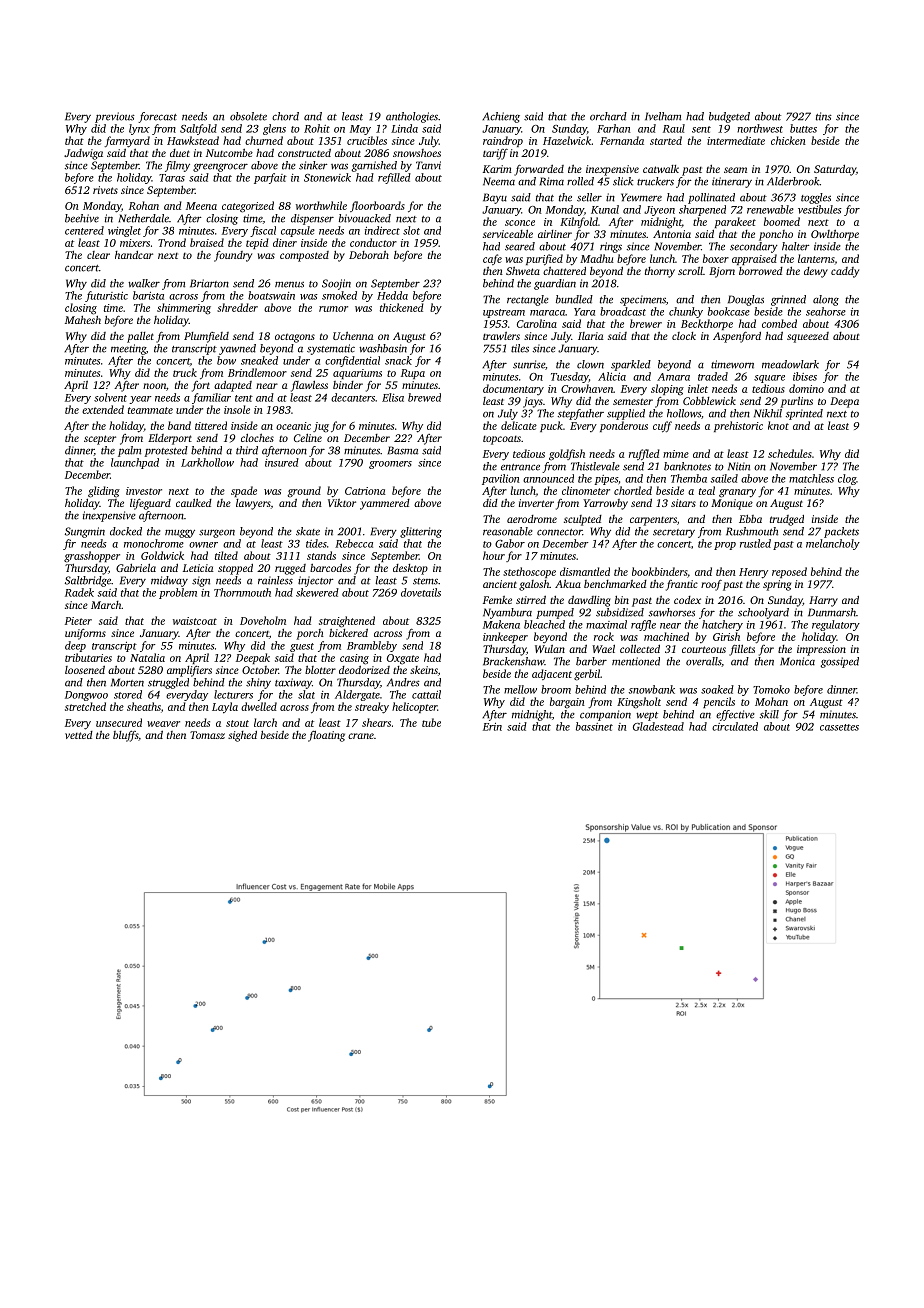  Describe the element at coordinates (194, 502) in the screenshot. I see `caulked` at that location.
